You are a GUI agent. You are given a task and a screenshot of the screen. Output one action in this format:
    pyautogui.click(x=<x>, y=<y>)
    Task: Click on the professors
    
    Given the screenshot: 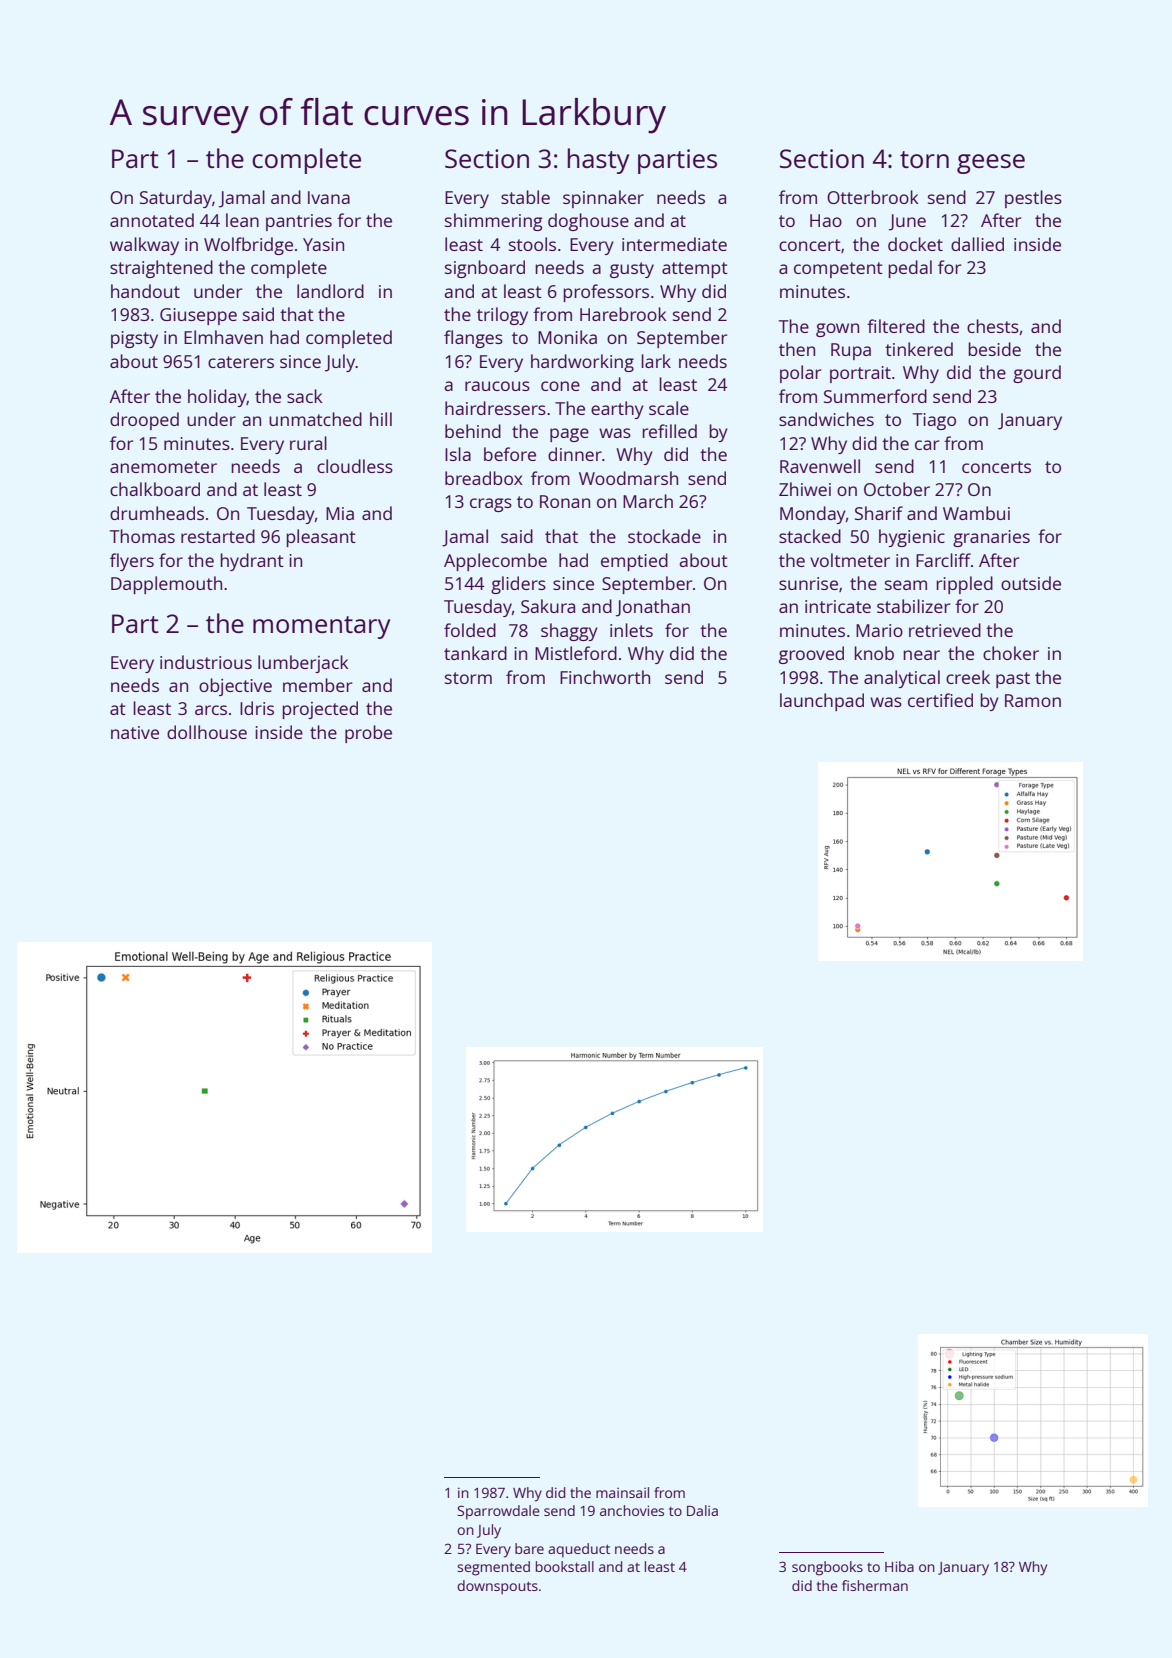 What is the action you would take?
    pyautogui.click(x=606, y=293)
